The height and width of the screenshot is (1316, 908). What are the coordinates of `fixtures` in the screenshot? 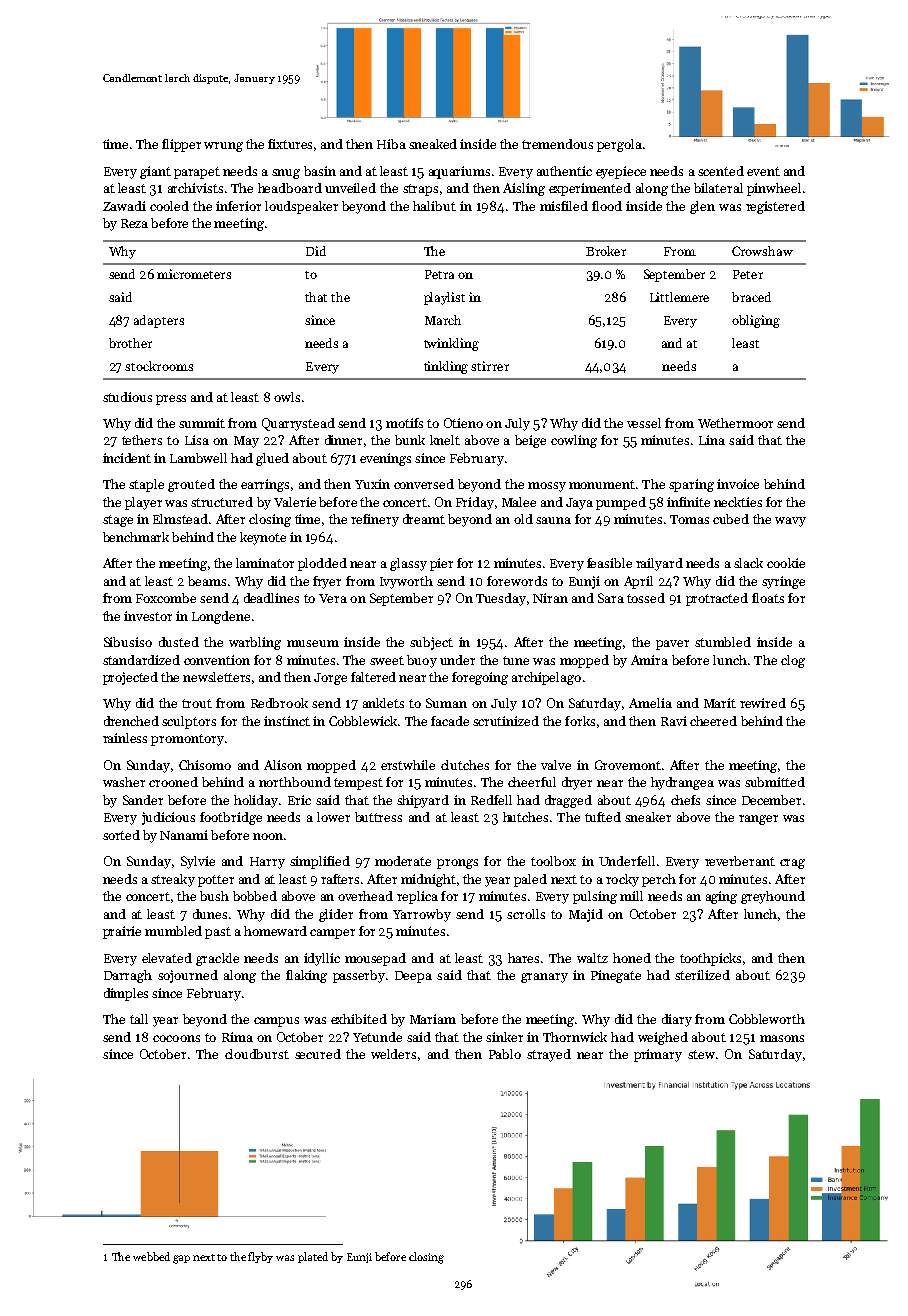 It's located at (290, 144).
